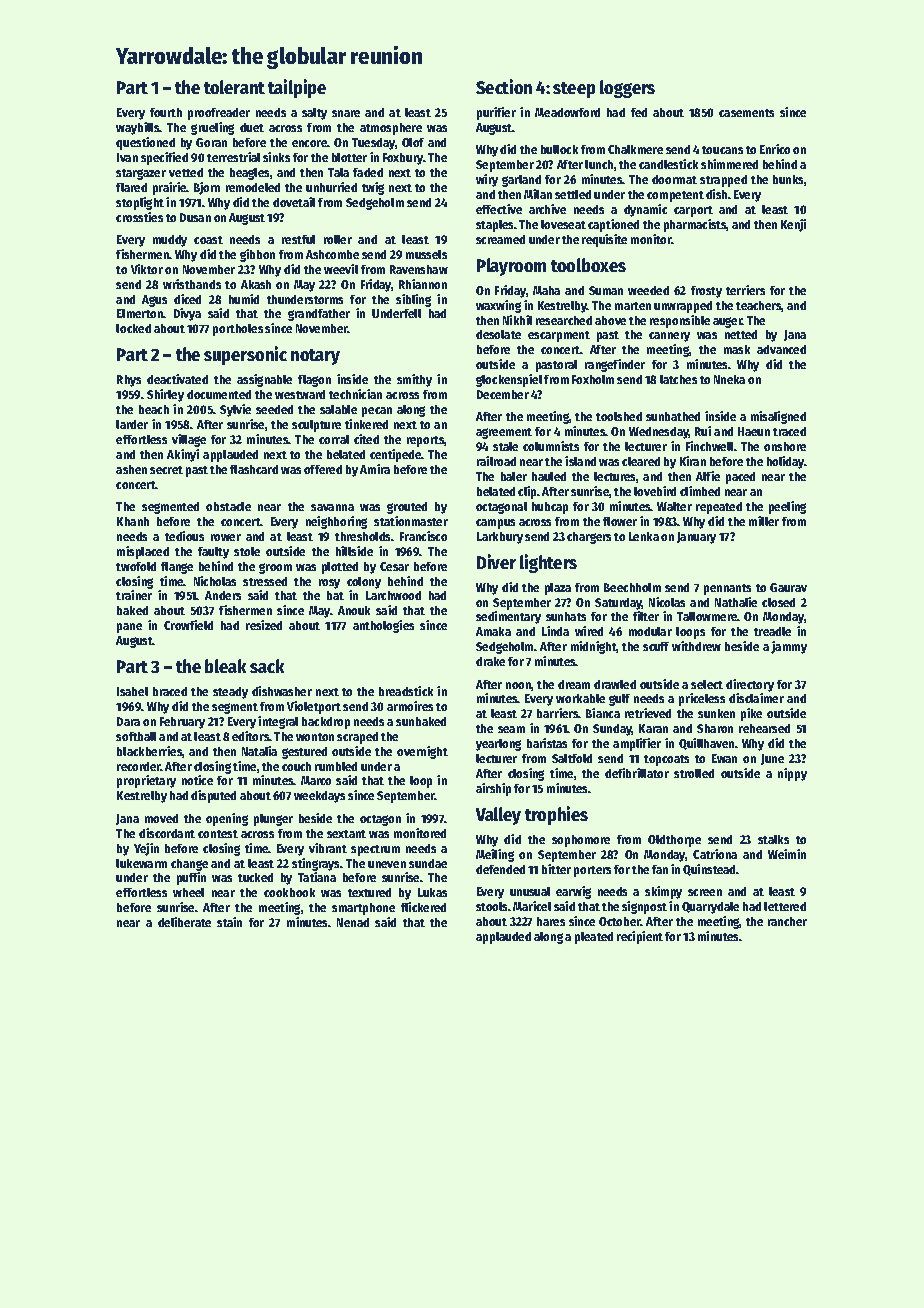 This page has height=1308, width=924. I want to click on Larkbury, so click(500, 538).
